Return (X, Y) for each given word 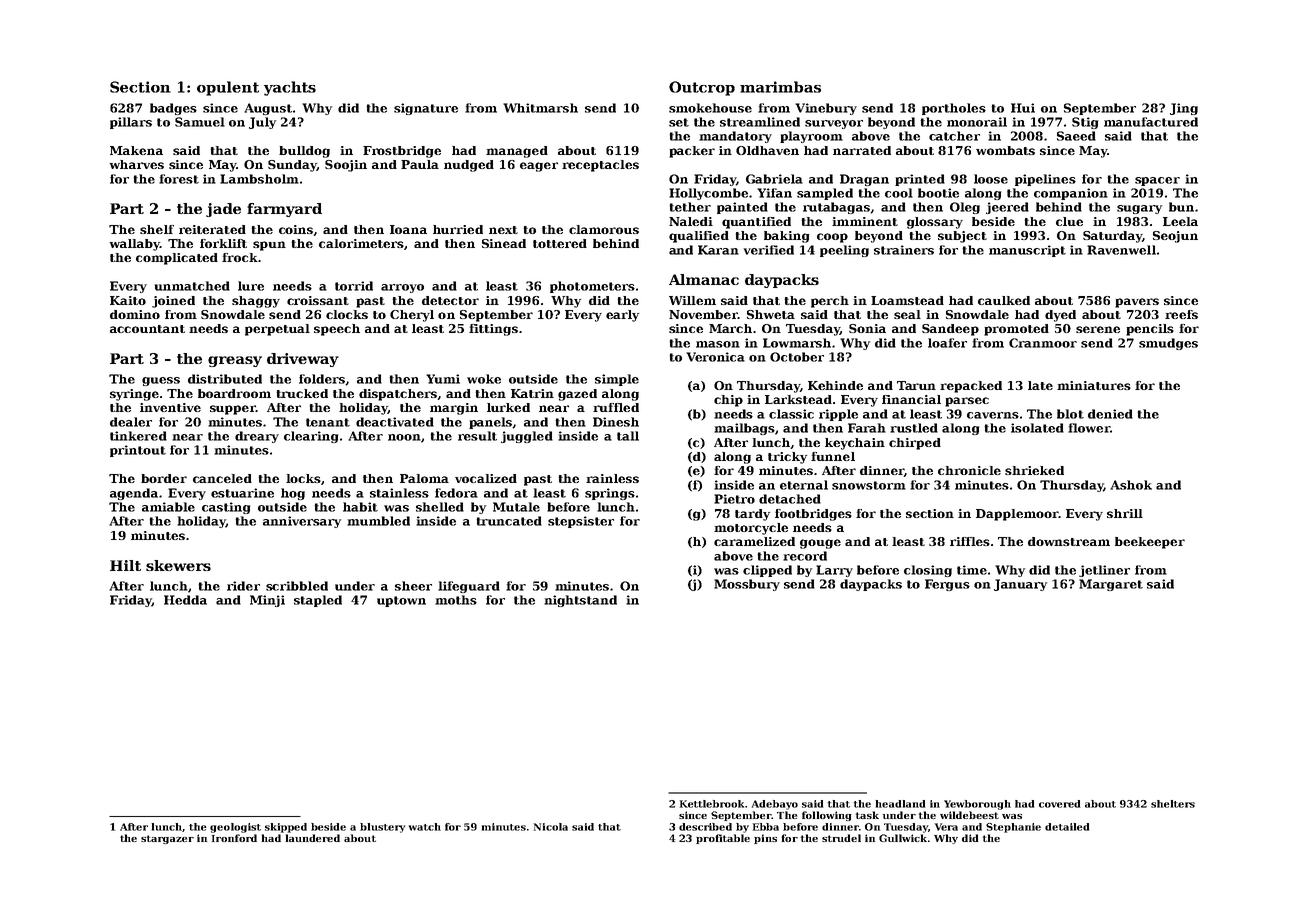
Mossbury (747, 585)
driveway (303, 360)
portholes (954, 109)
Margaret (1111, 585)
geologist (235, 828)
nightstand (580, 601)
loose (991, 179)
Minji (267, 601)
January (1020, 585)
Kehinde (835, 385)
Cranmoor (1043, 343)
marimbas (780, 87)
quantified (756, 223)
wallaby (135, 245)
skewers (178, 565)
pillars (131, 123)
